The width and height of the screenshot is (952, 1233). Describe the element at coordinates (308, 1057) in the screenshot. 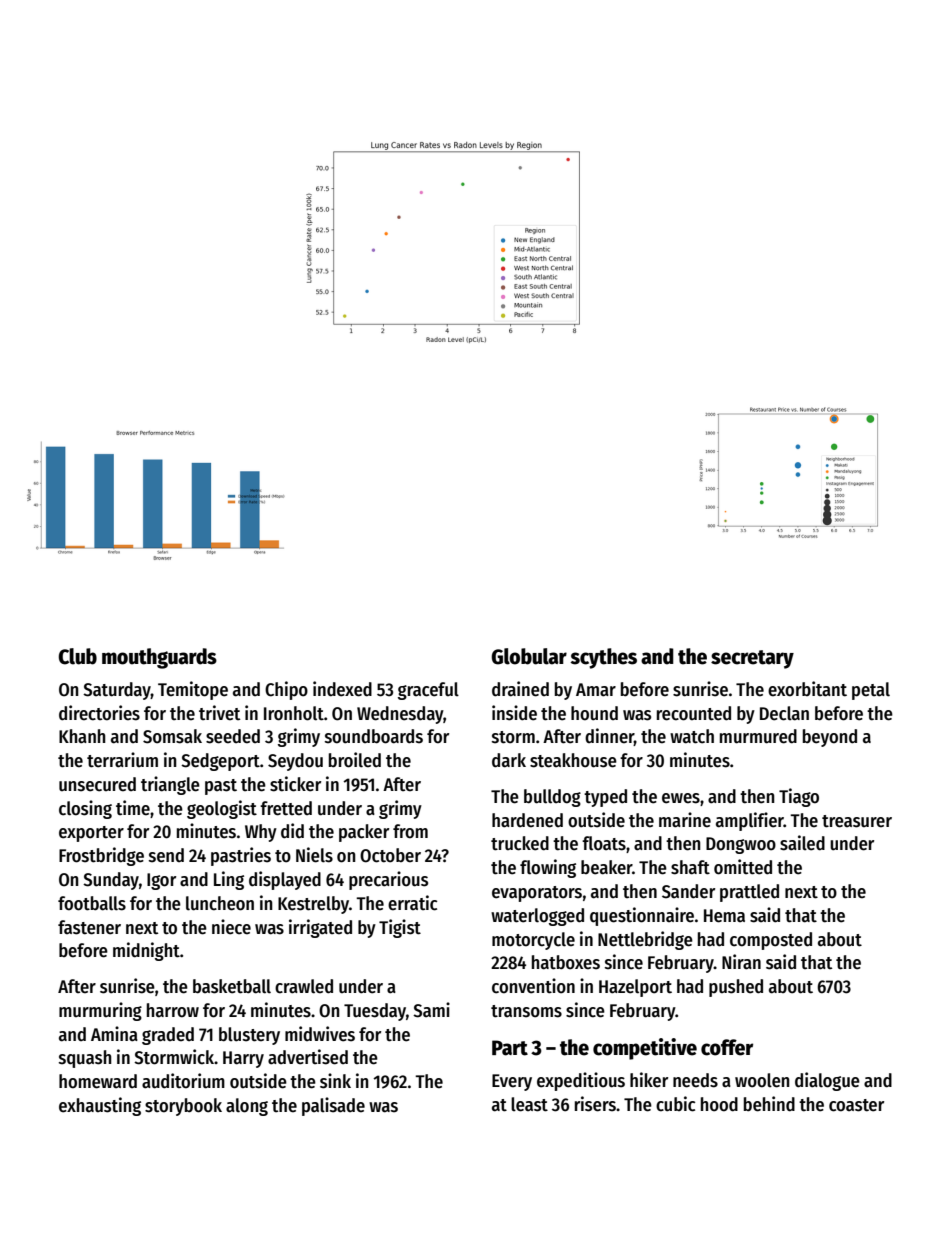

I see `advertised` at that location.
